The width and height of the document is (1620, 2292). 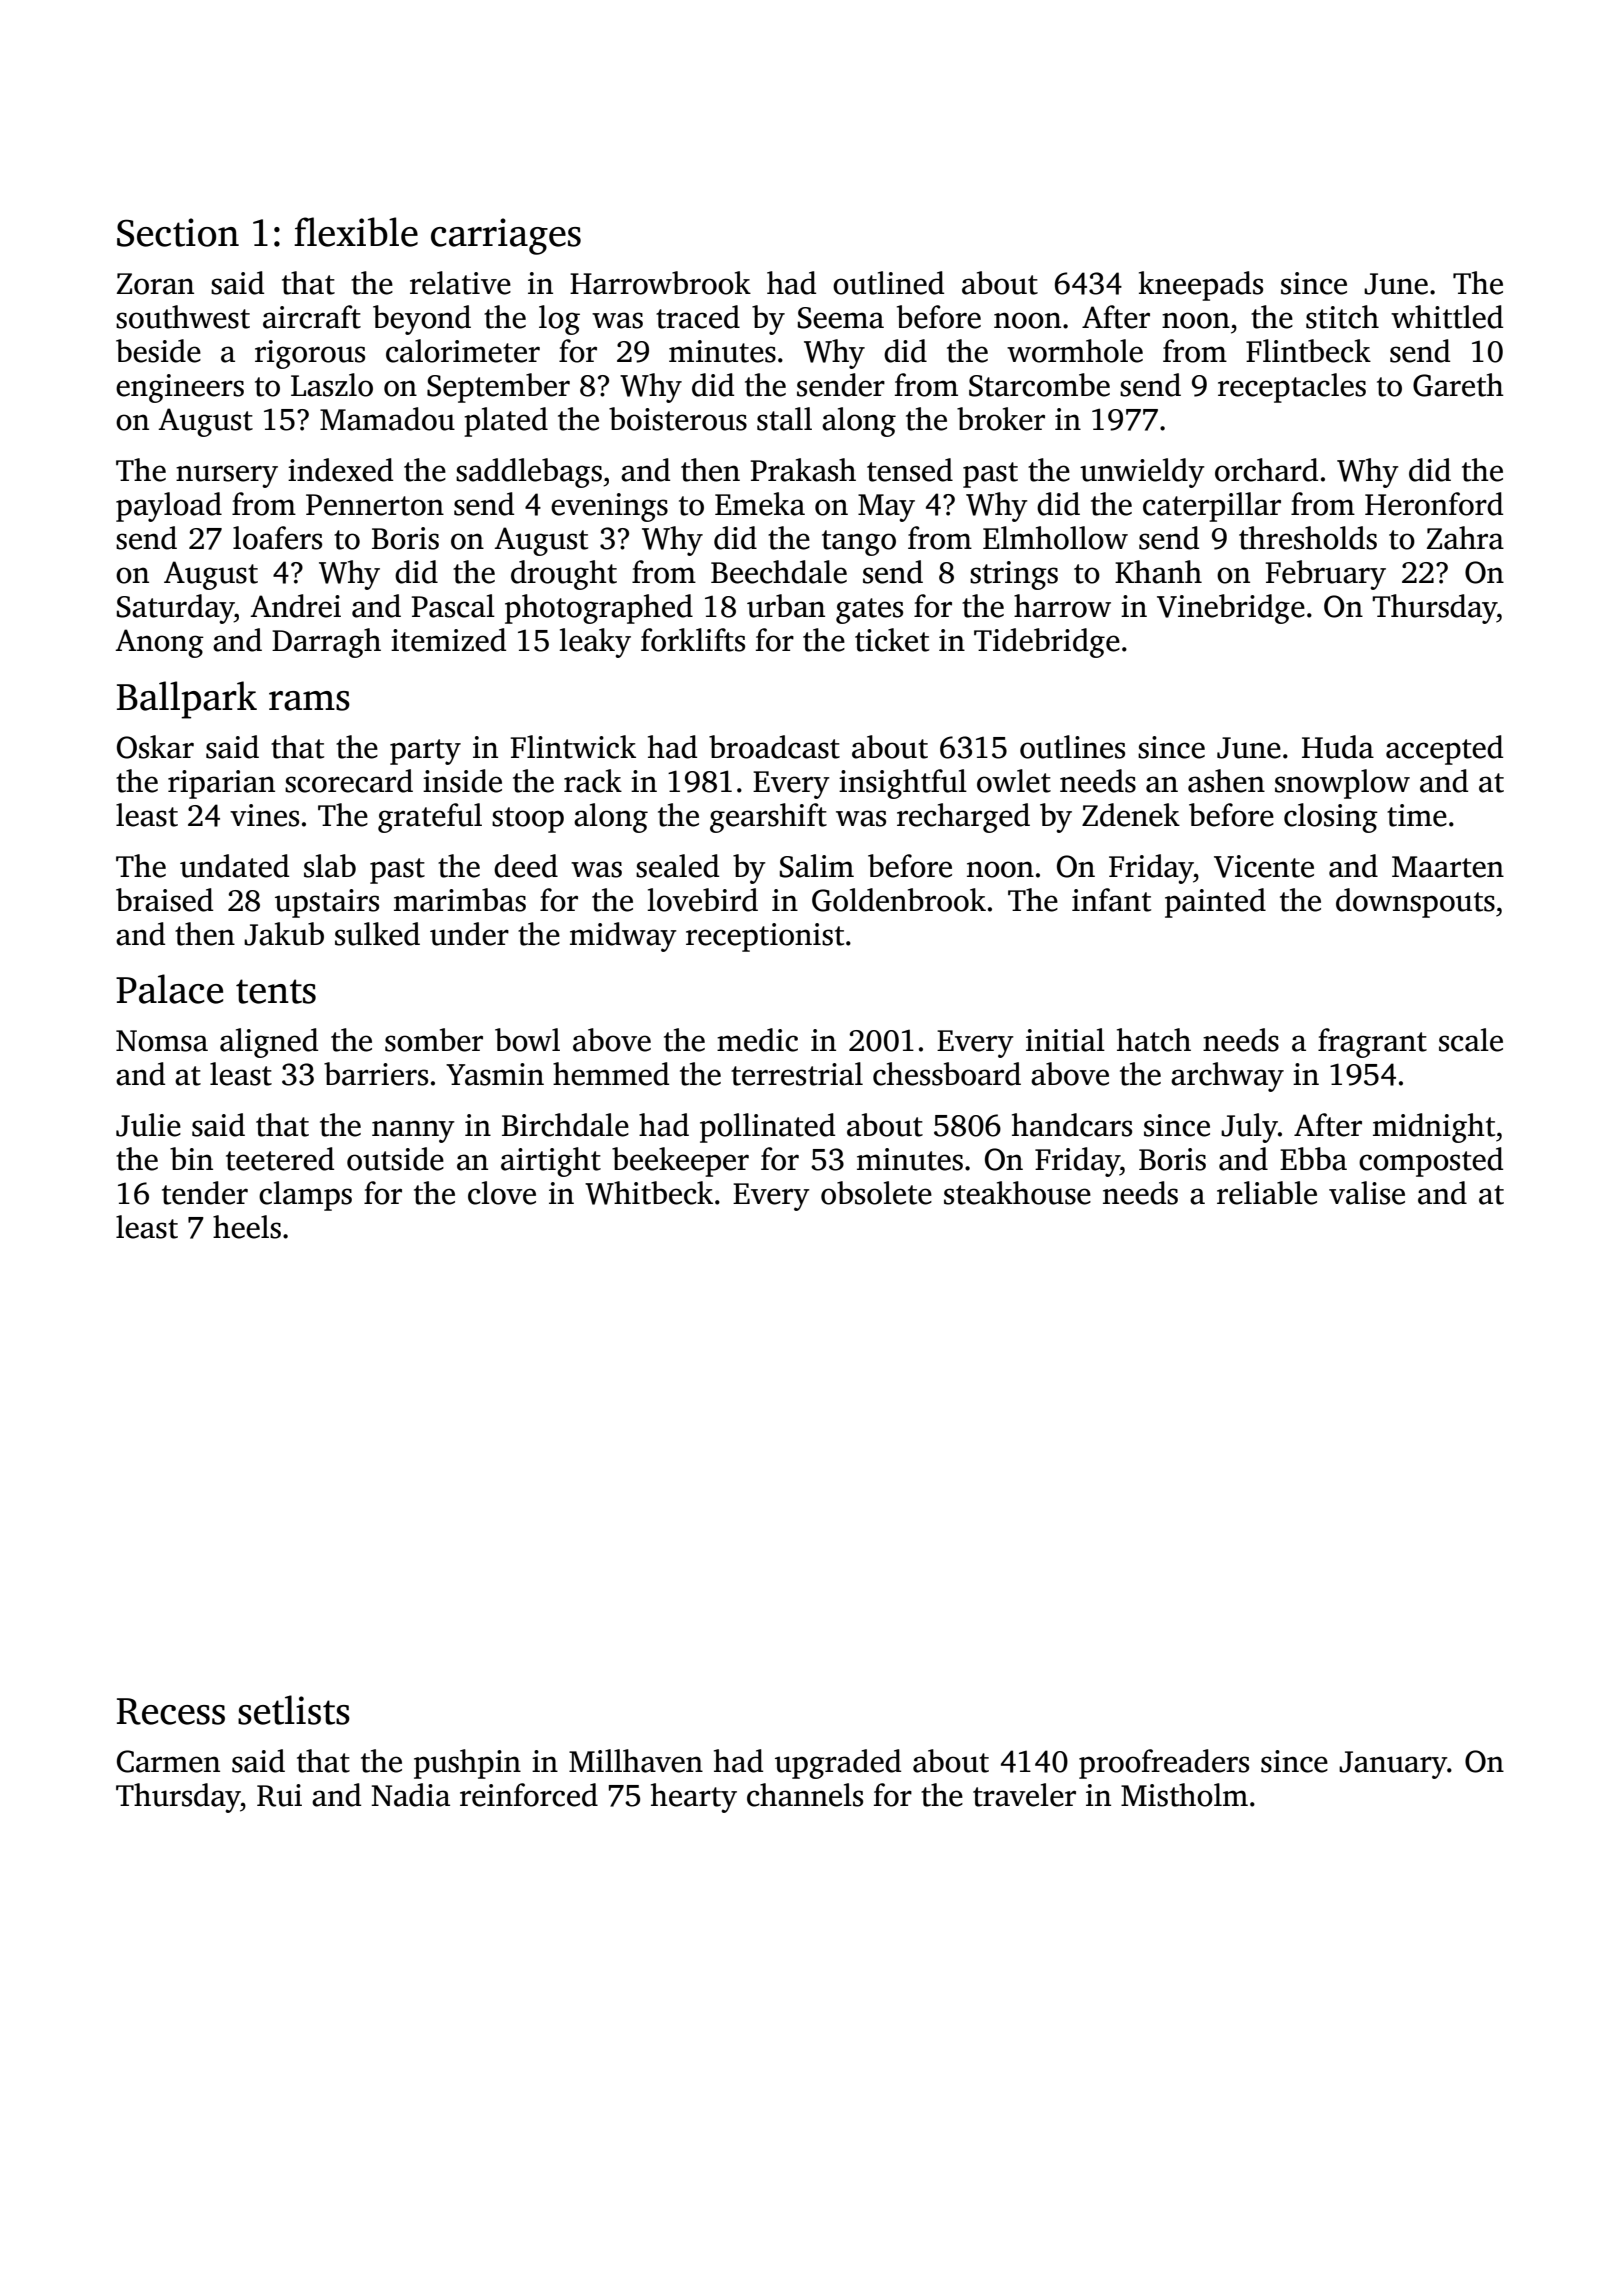 What do you see at coordinates (180, 388) in the document?
I see `engineers` at bounding box center [180, 388].
